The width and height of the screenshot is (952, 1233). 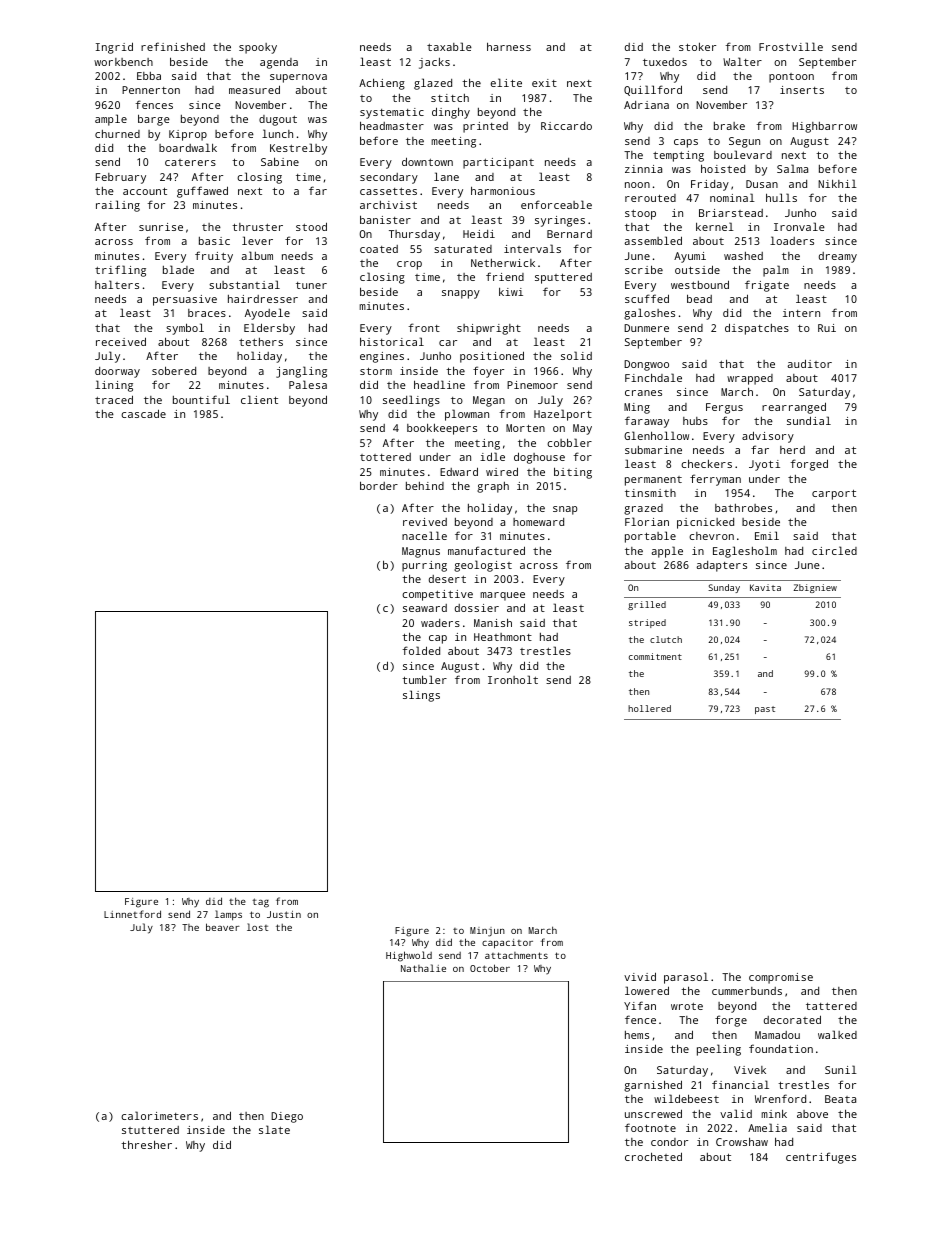 What do you see at coordinates (114, 386) in the screenshot?
I see `lining` at bounding box center [114, 386].
